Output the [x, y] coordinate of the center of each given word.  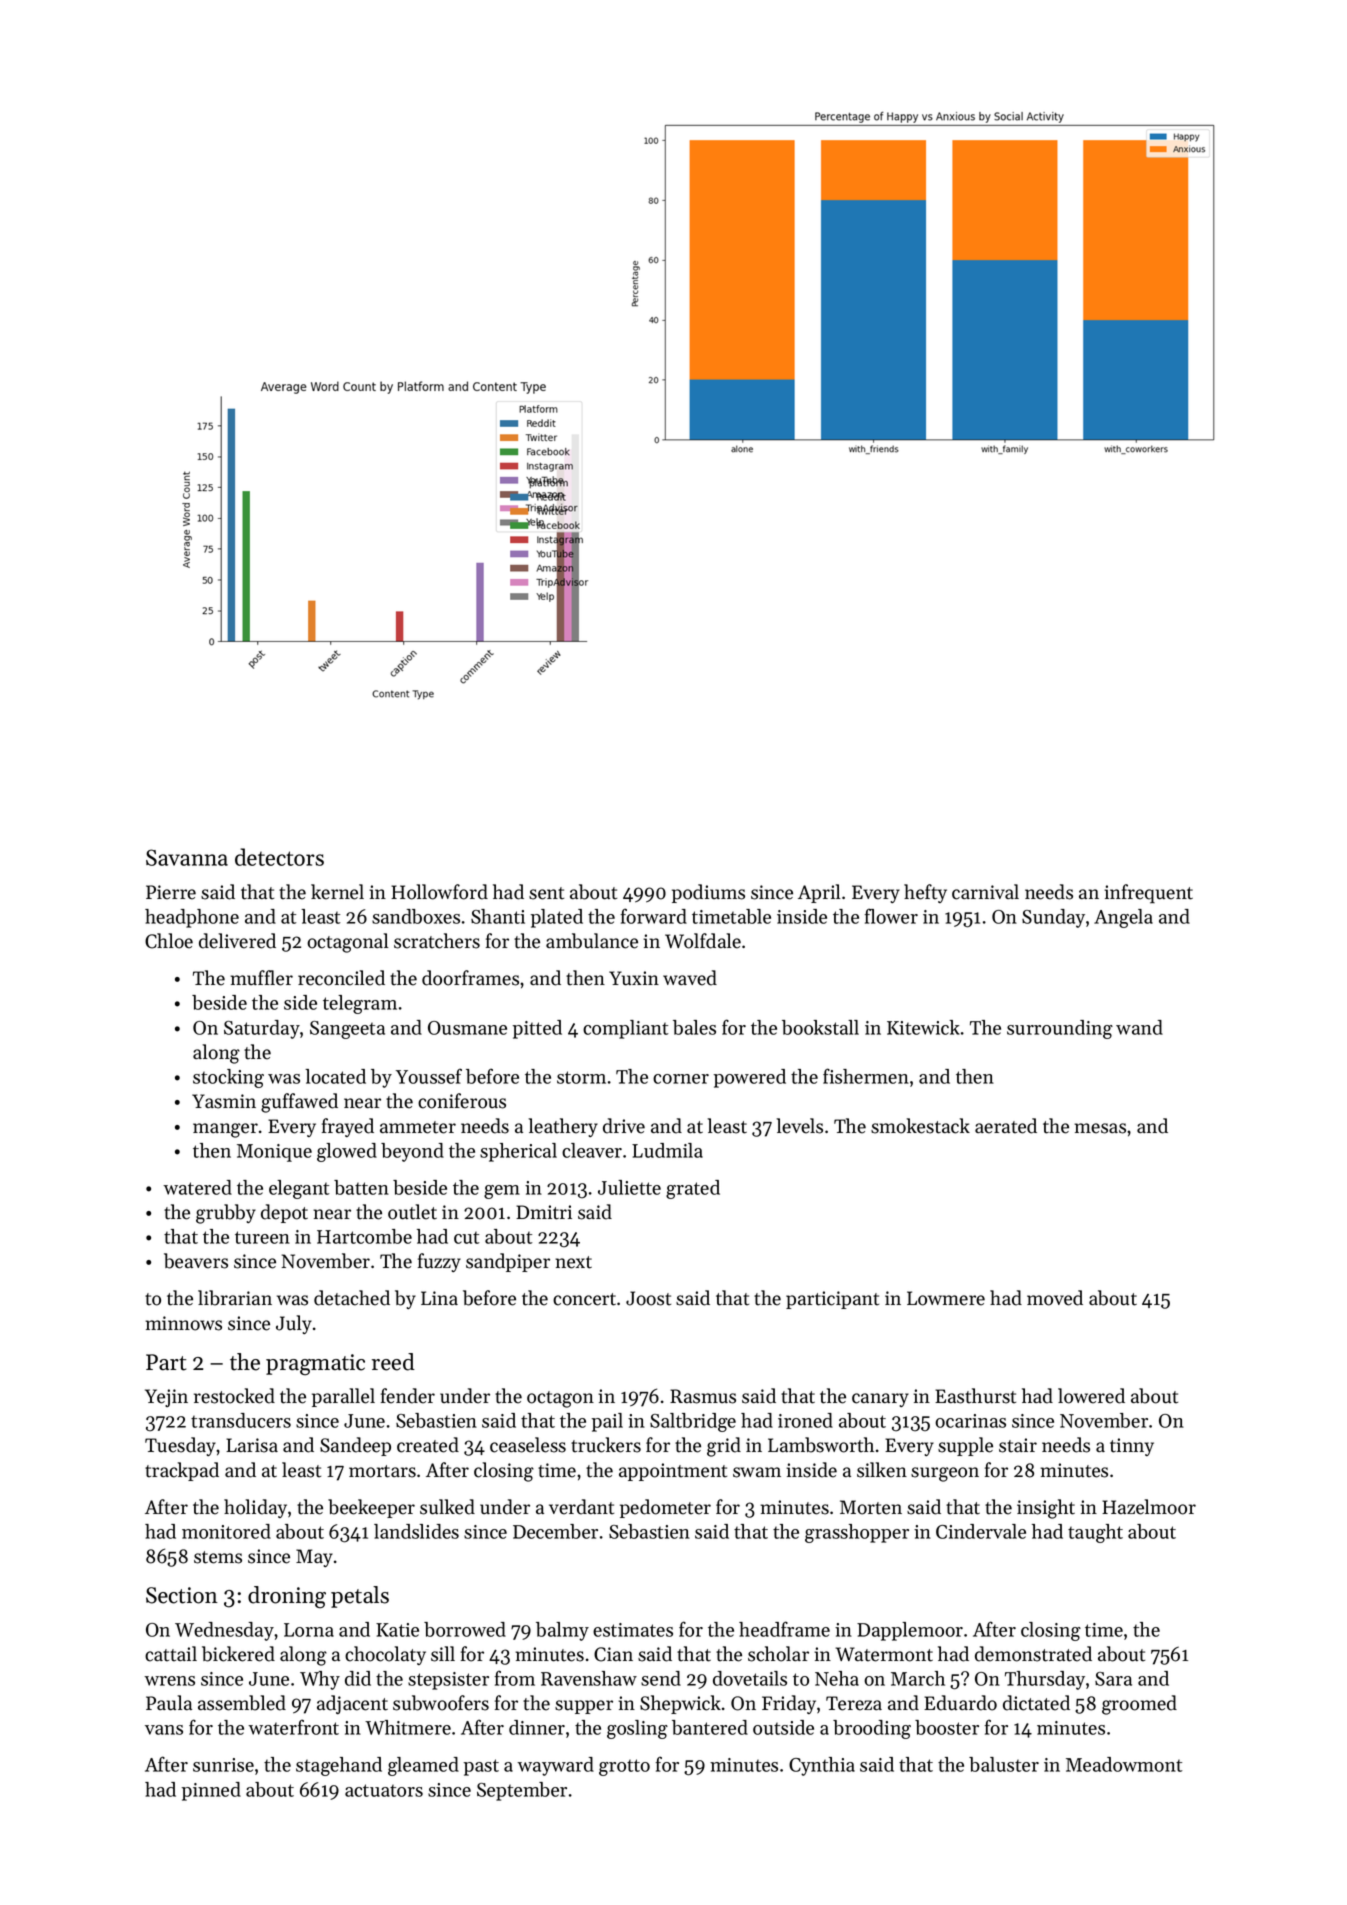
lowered [1091, 1396]
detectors [279, 857]
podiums [708, 893]
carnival [985, 892]
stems [218, 1557]
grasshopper [857, 1533]
